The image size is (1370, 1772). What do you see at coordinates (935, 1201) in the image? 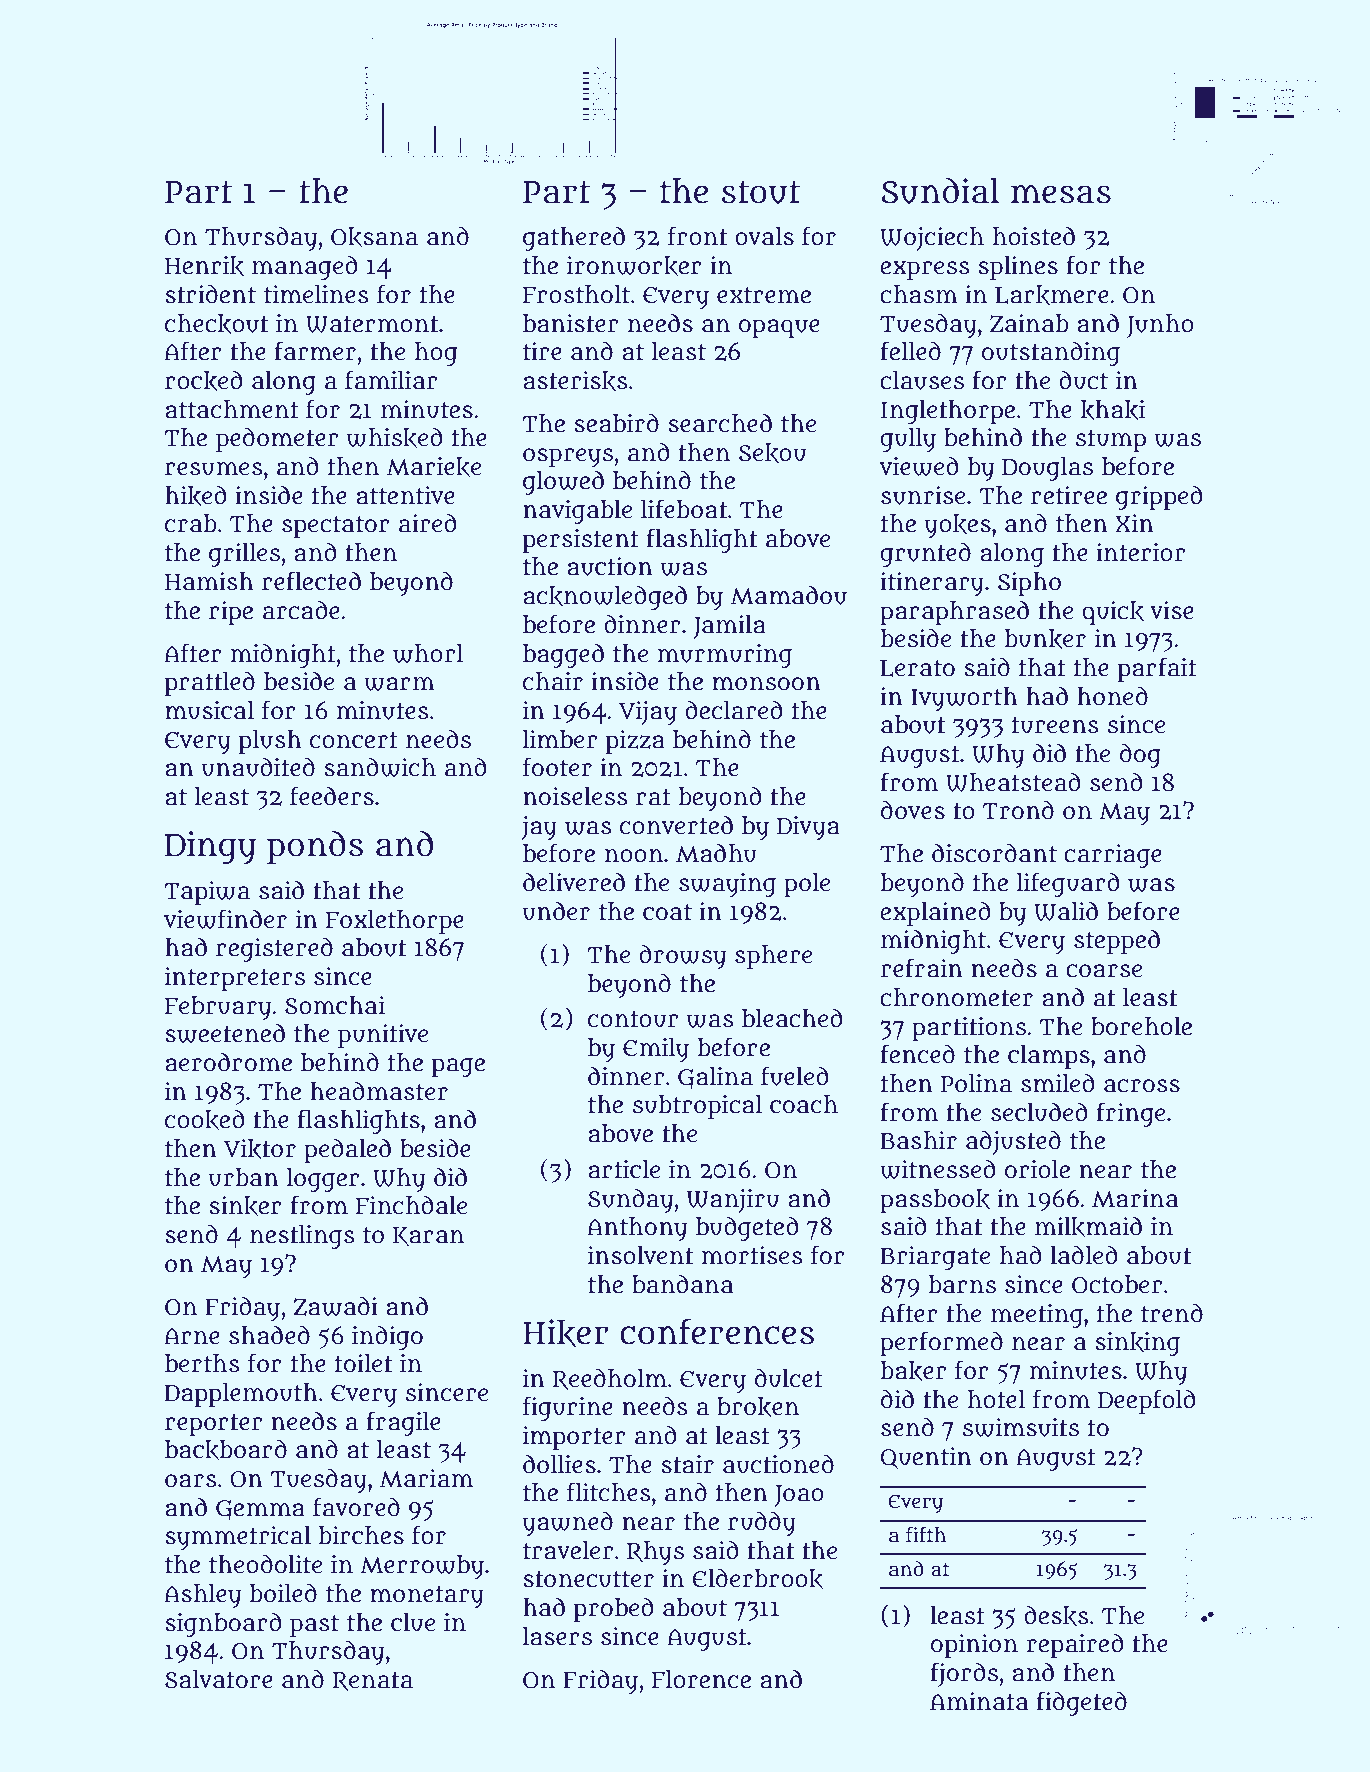
I see `passbook` at bounding box center [935, 1201].
